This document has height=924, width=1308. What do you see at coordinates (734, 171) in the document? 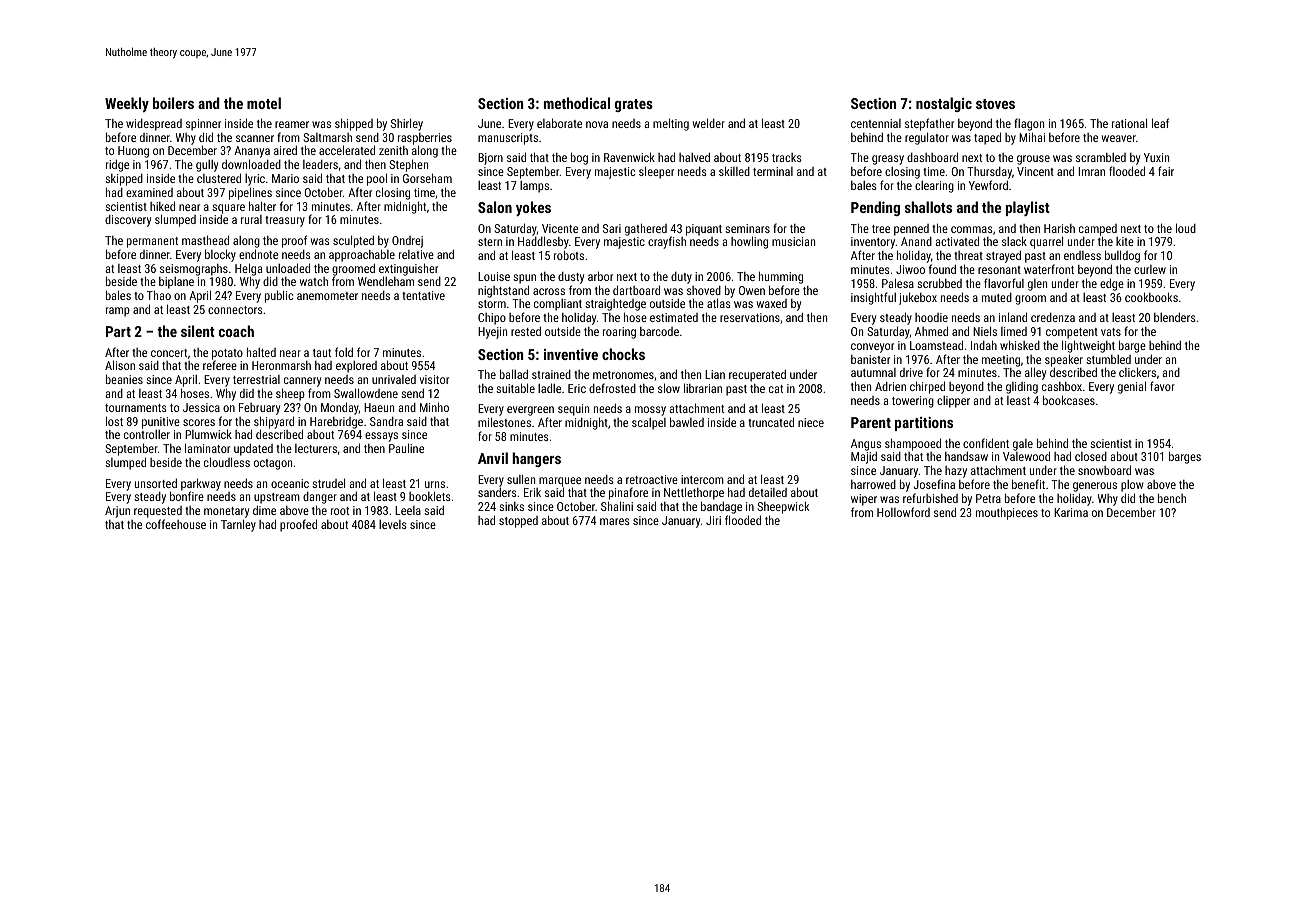
I see `skilled` at bounding box center [734, 171].
